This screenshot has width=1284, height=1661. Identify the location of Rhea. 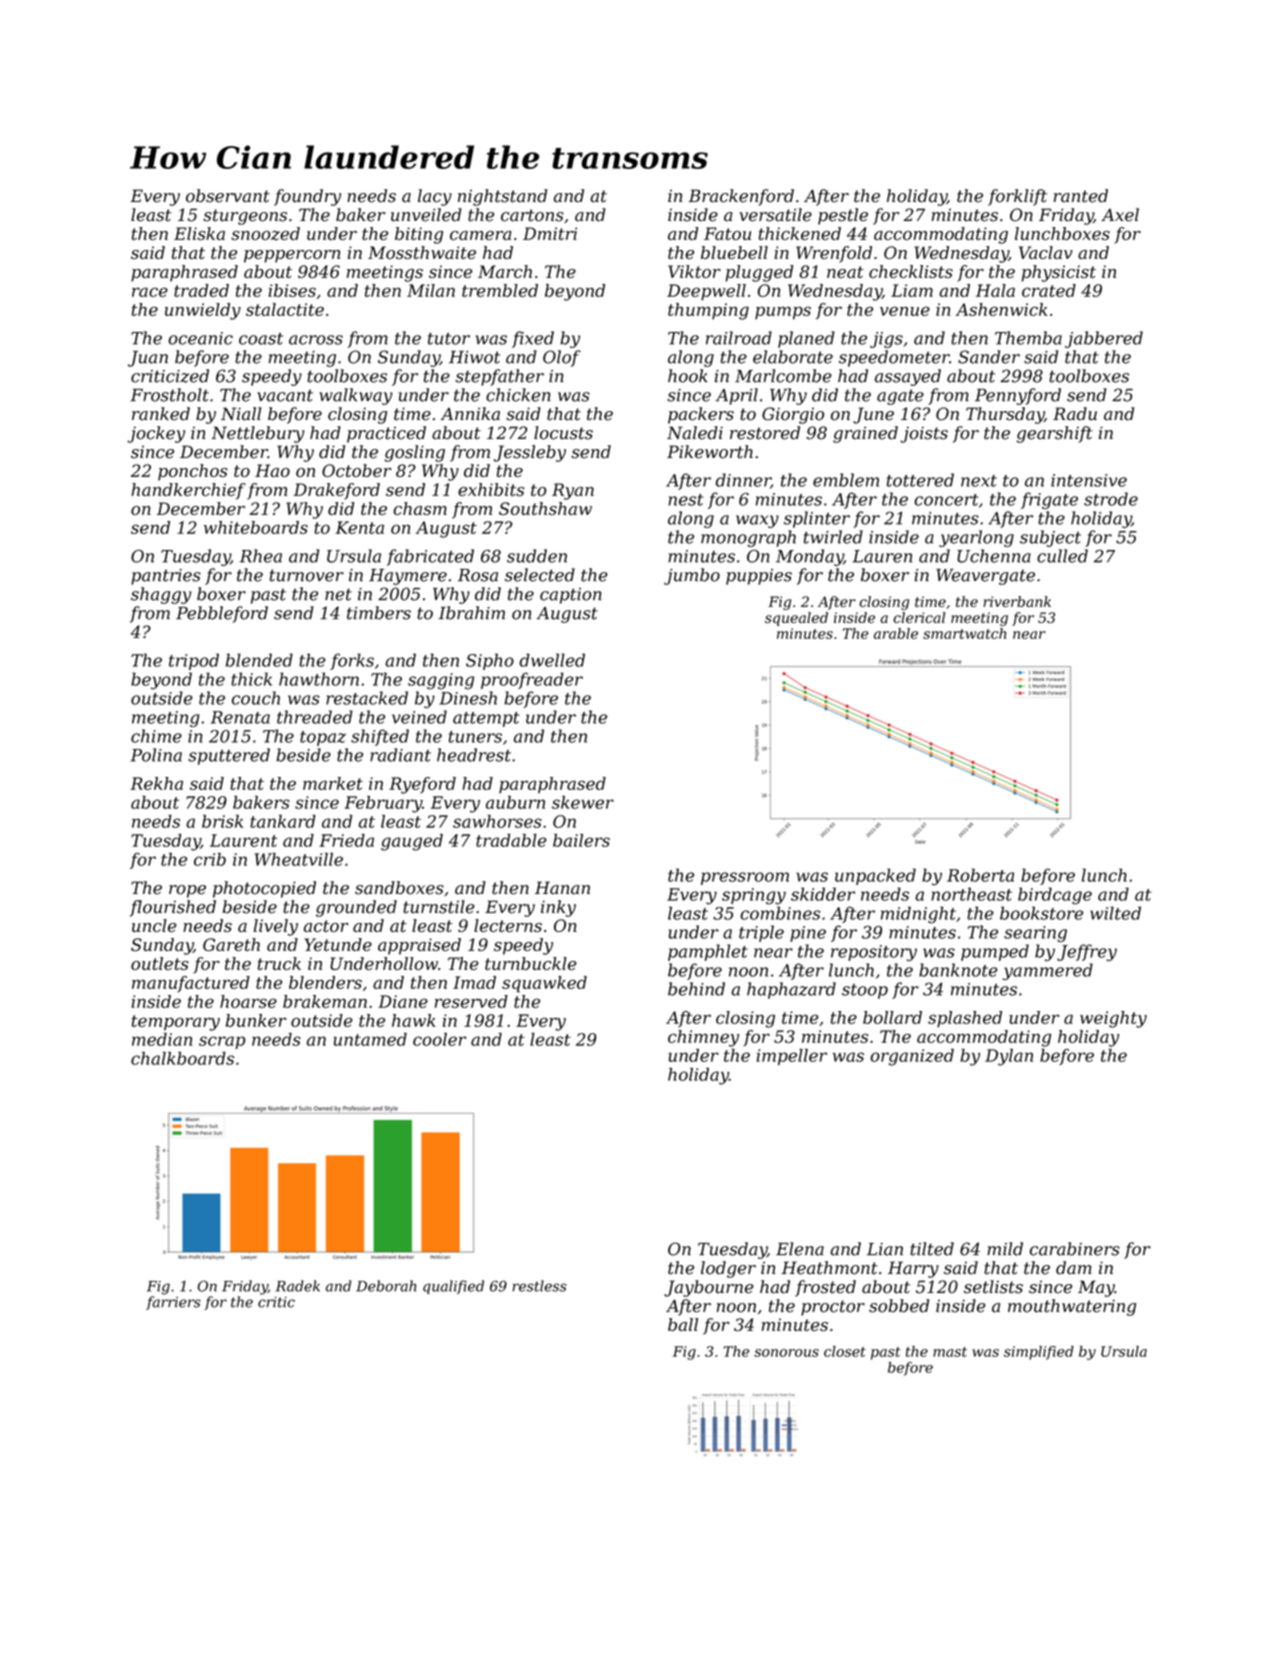
(261, 556).
